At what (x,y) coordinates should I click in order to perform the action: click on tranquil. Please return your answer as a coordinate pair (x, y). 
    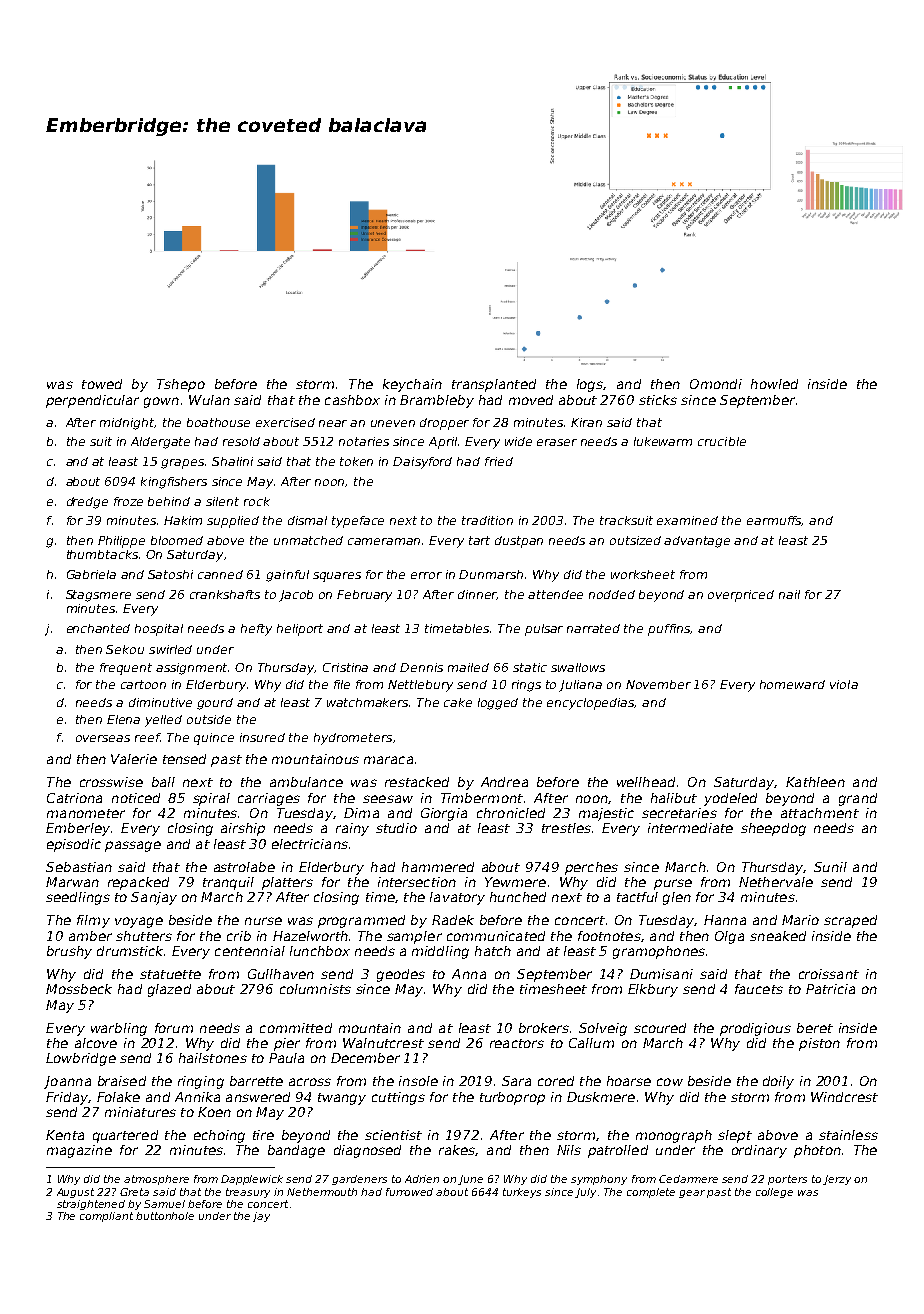
    Looking at the image, I should click on (228, 883).
